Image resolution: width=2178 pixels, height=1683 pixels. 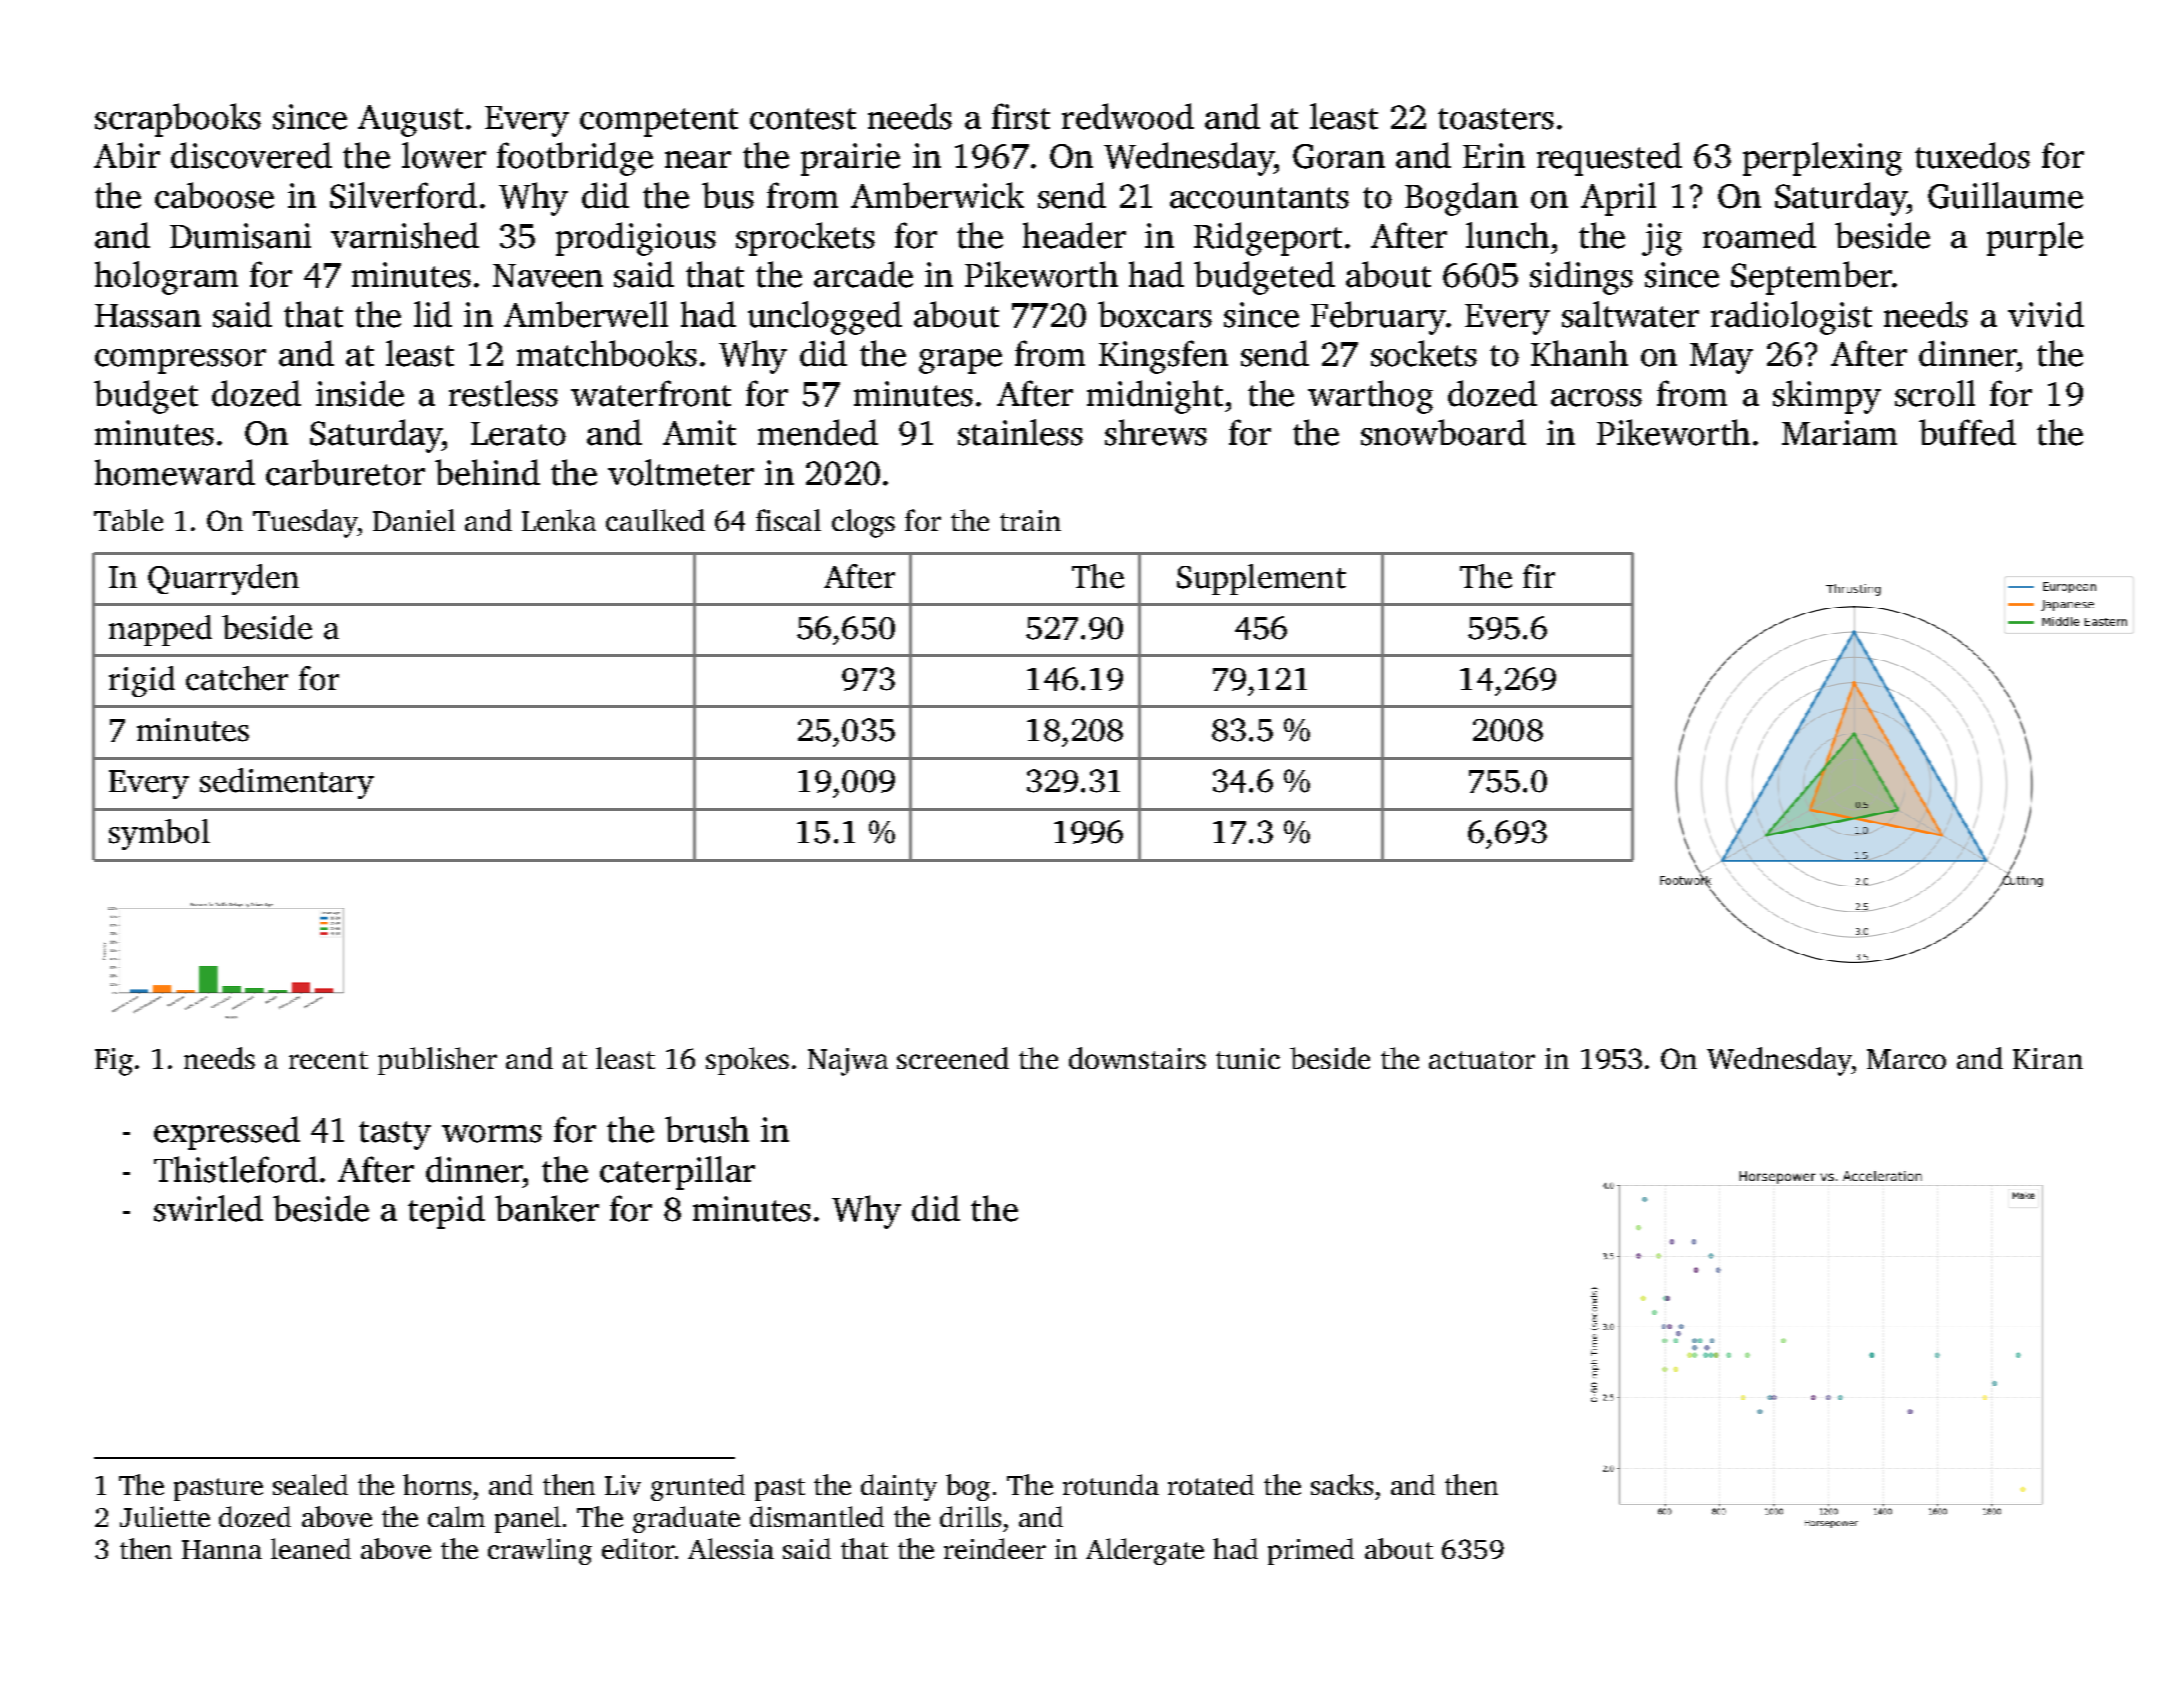 I want to click on train, so click(x=1030, y=520).
